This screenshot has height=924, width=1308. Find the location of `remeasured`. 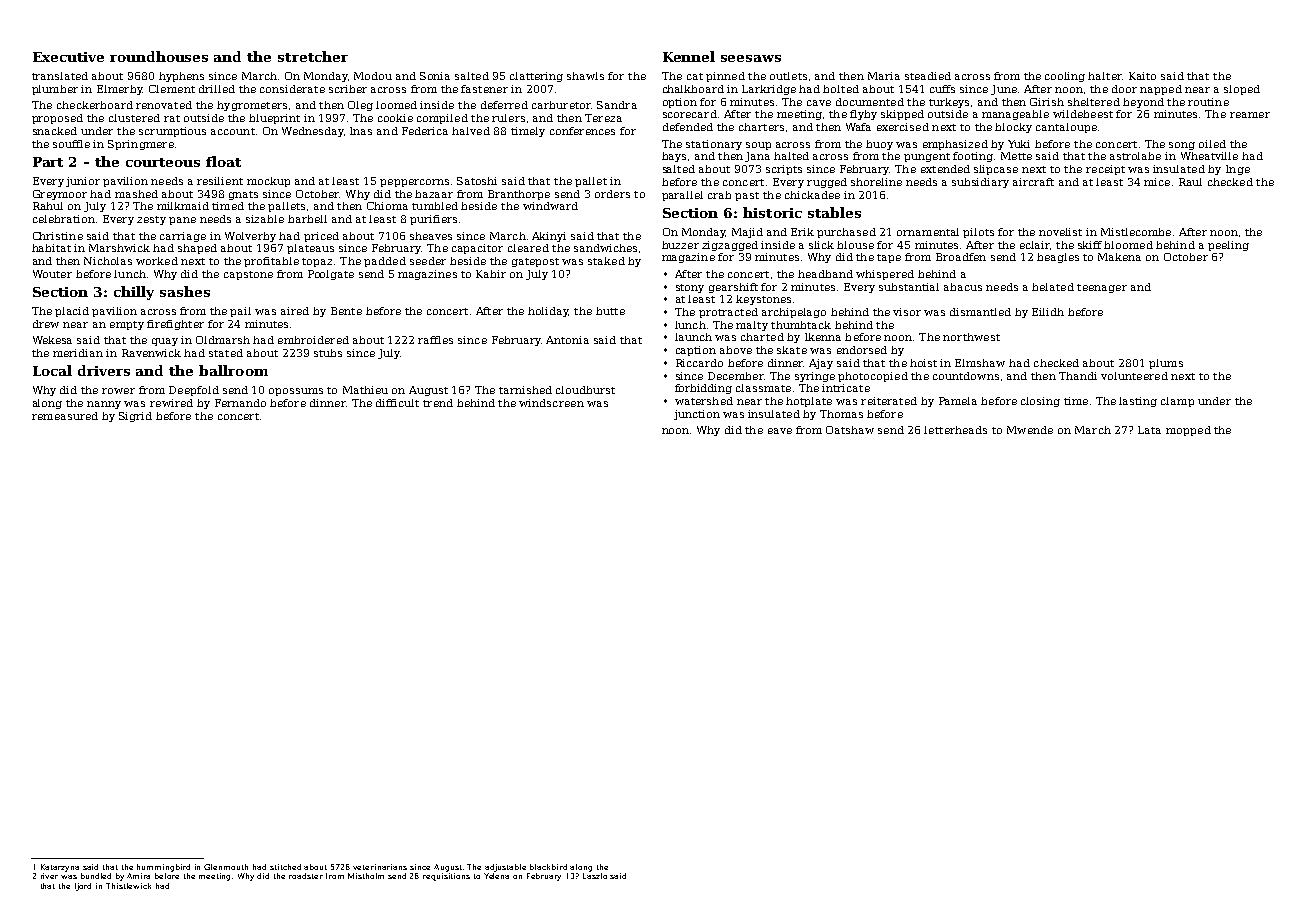

remeasured is located at coordinates (65, 416).
